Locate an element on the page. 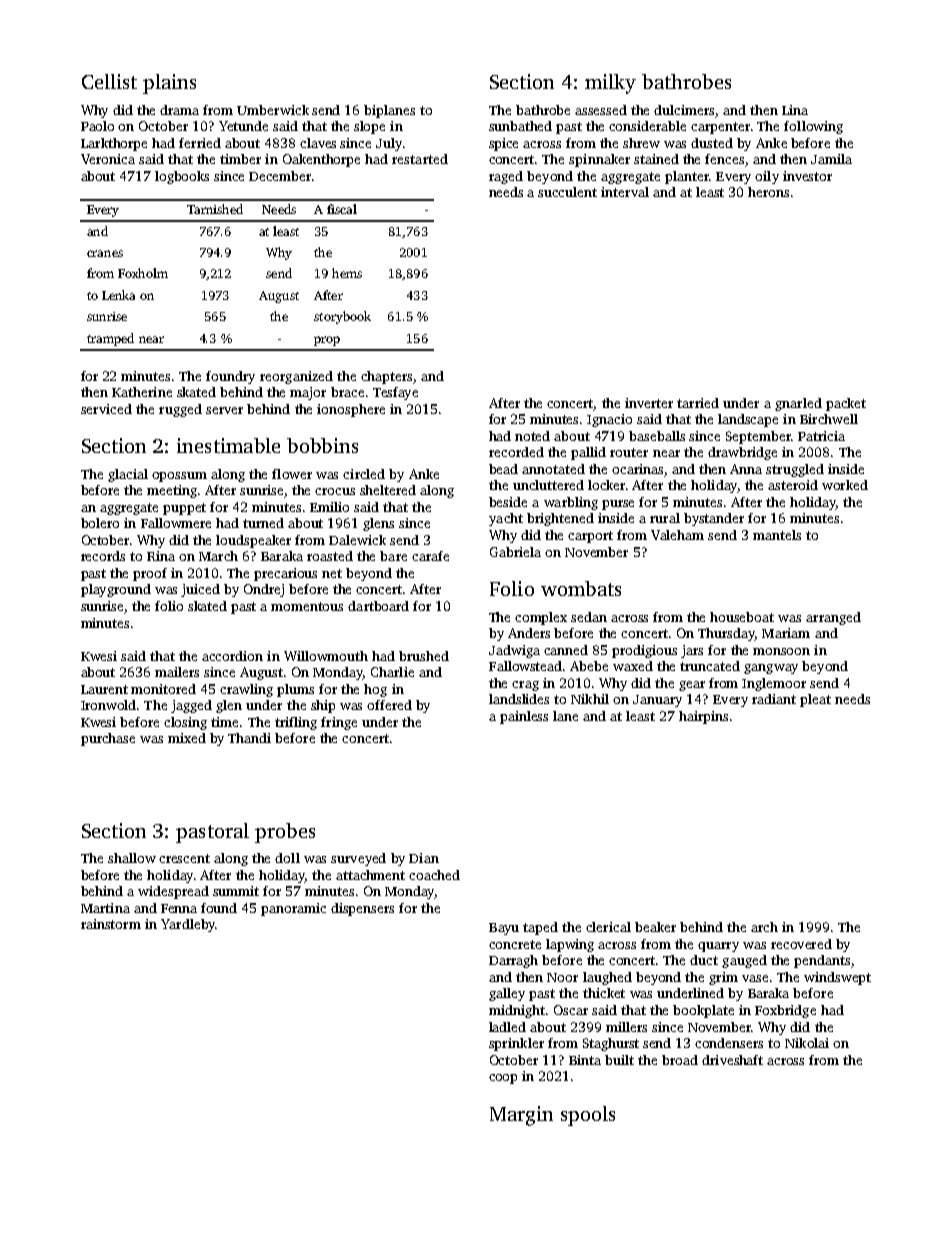  arranged is located at coordinates (833, 618).
